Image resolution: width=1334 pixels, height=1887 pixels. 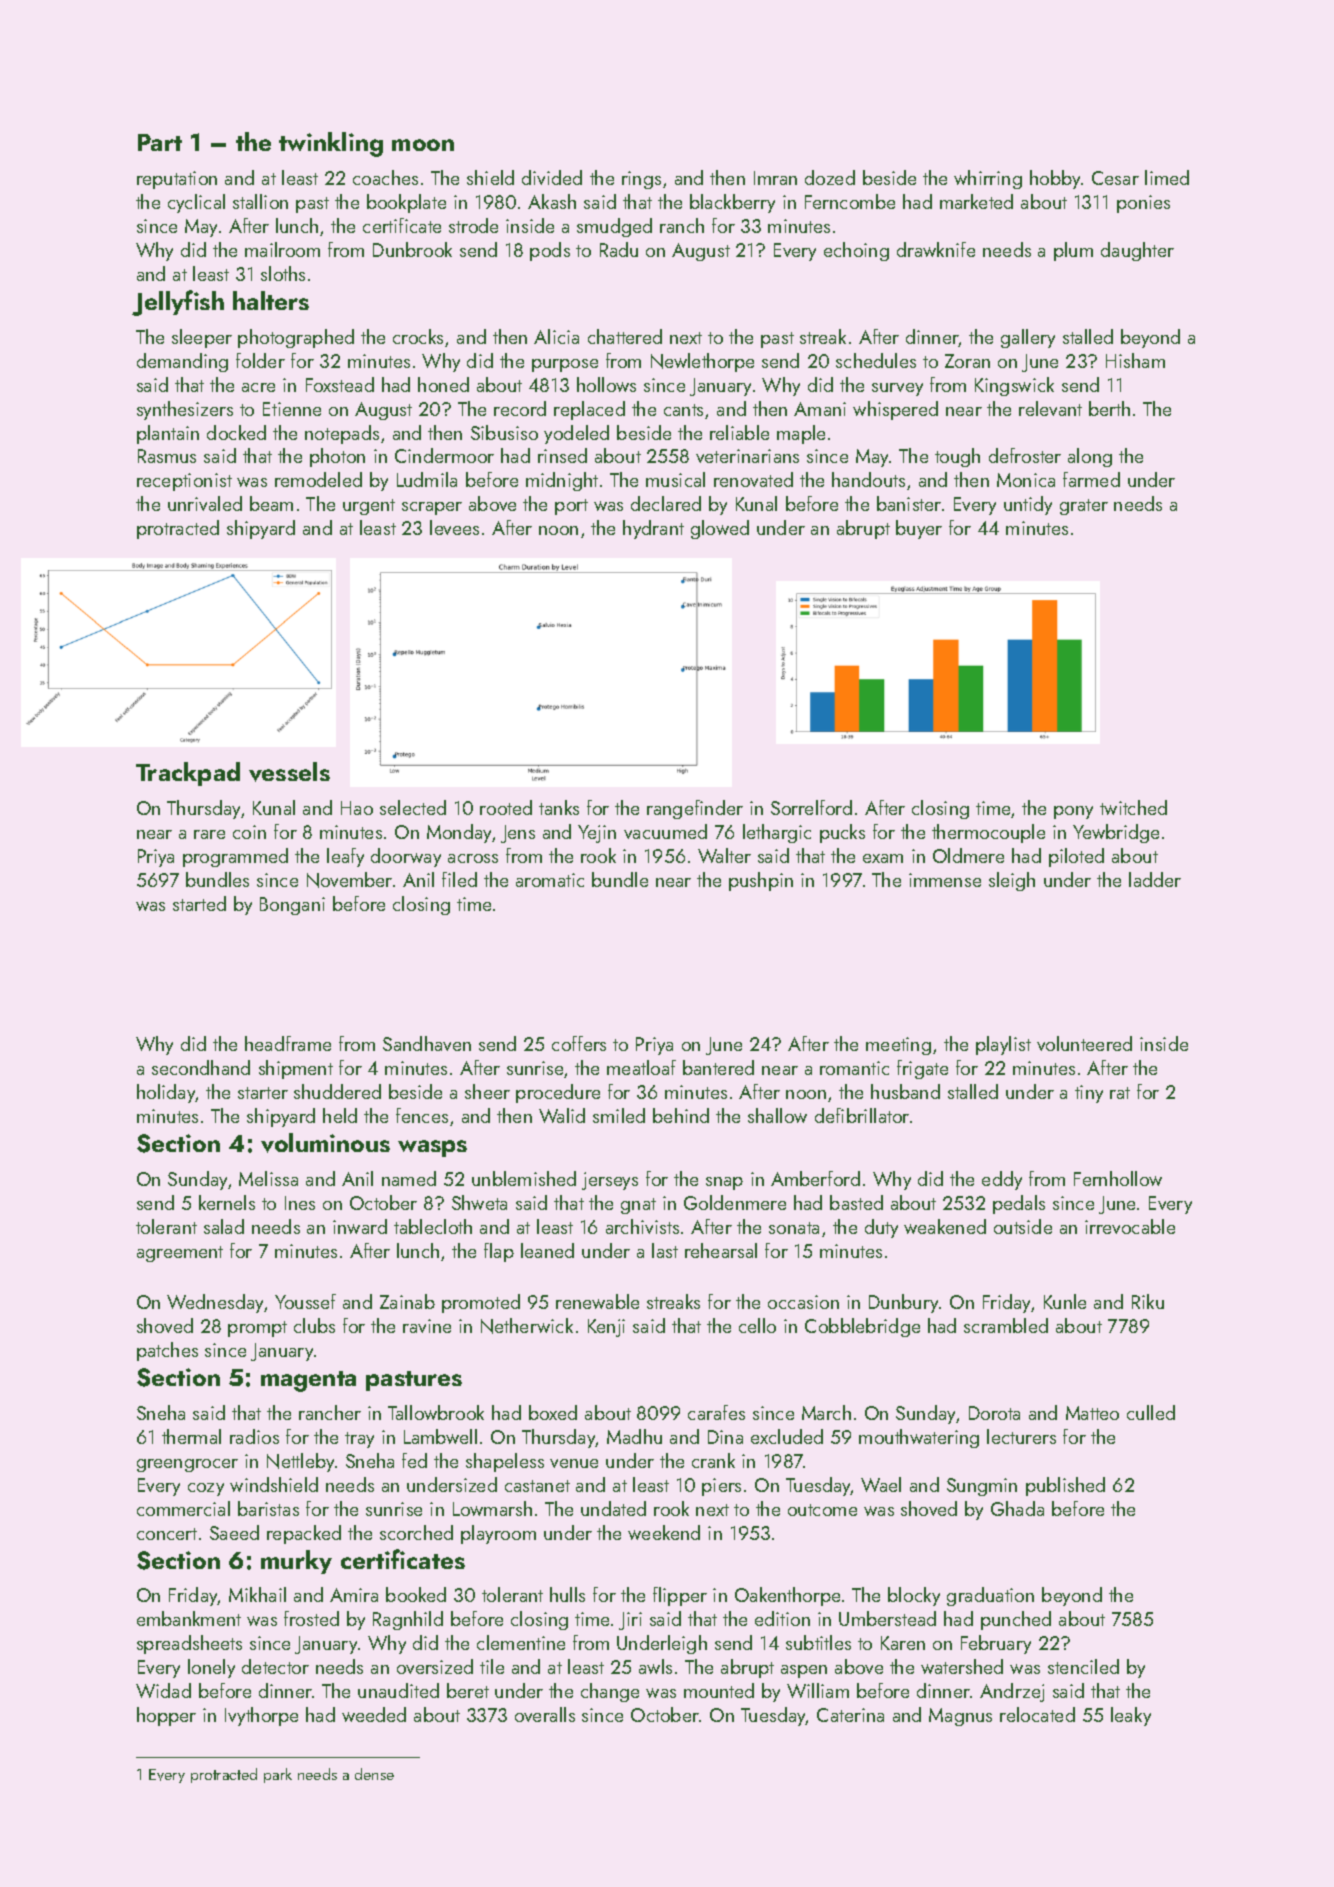 I want to click on reputation, so click(x=177, y=180).
